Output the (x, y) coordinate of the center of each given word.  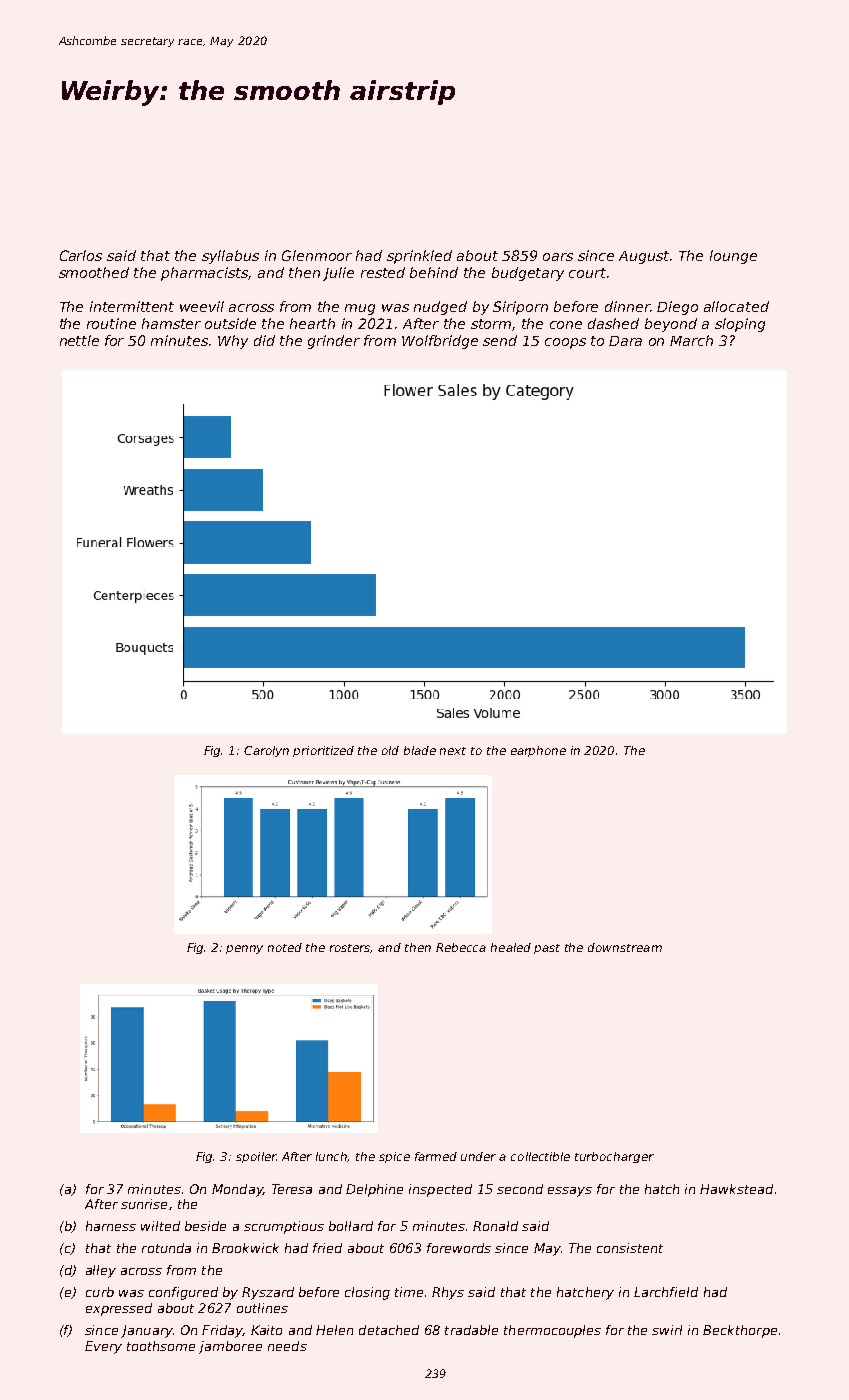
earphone (538, 751)
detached (389, 1330)
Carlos (81, 255)
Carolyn (266, 751)
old (390, 750)
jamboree (230, 1347)
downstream (625, 947)
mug (360, 309)
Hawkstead (736, 1189)
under (478, 1156)
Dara (625, 341)
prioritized (323, 751)
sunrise (144, 1204)
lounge (733, 257)
